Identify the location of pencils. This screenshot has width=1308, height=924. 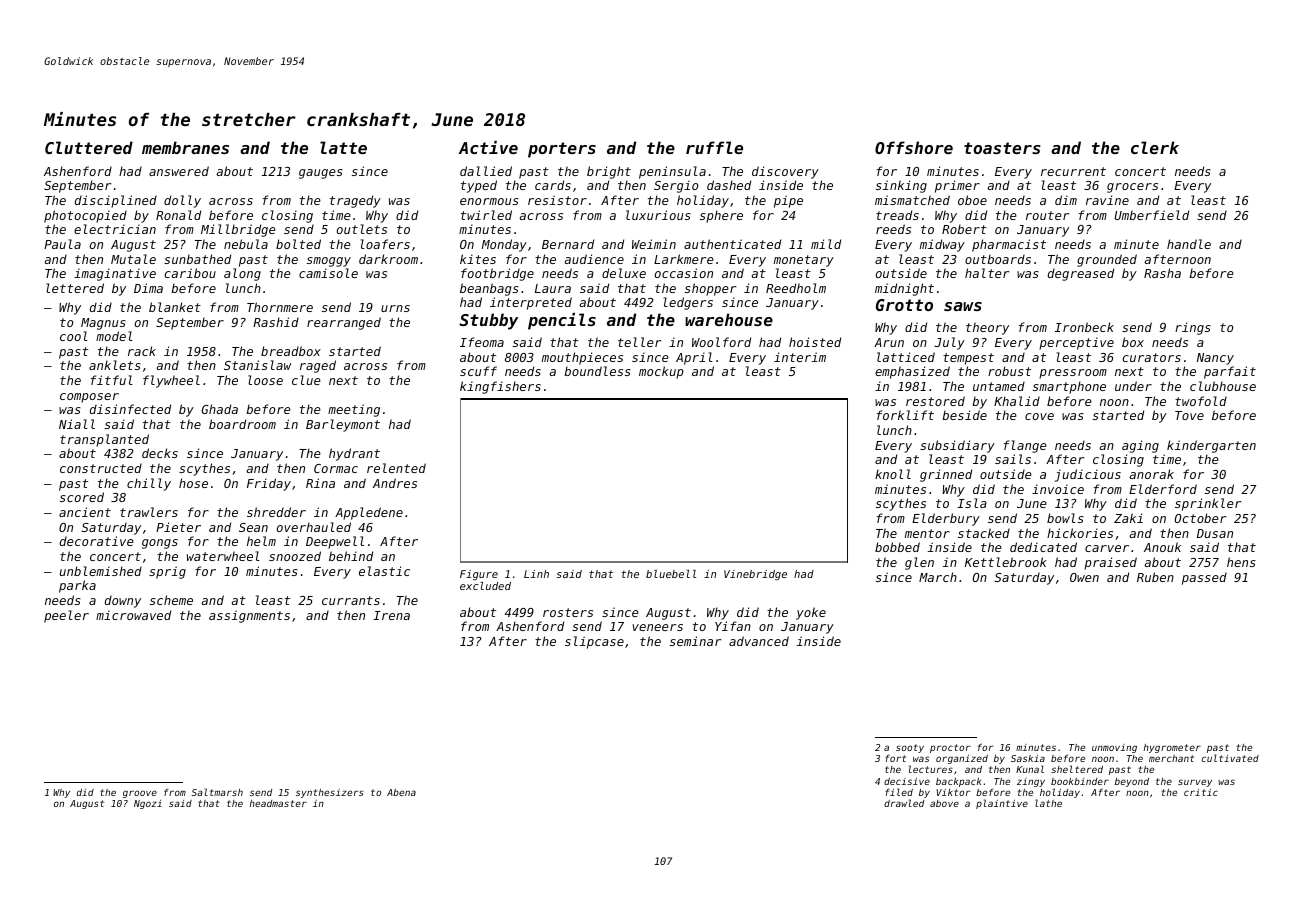
(562, 321).
